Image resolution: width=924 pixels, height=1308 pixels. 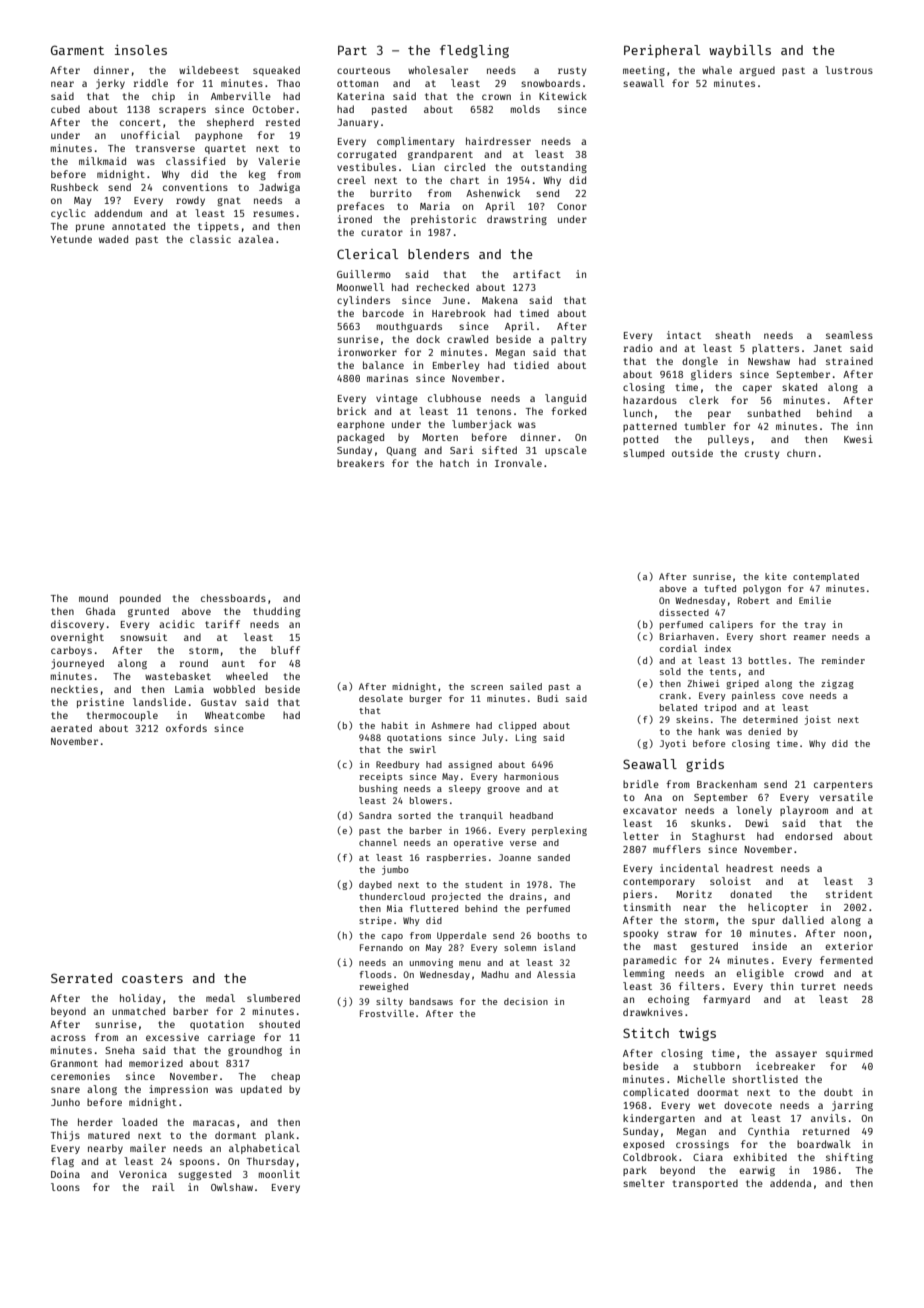 What do you see at coordinates (517, 726) in the document?
I see `clipped` at bounding box center [517, 726].
